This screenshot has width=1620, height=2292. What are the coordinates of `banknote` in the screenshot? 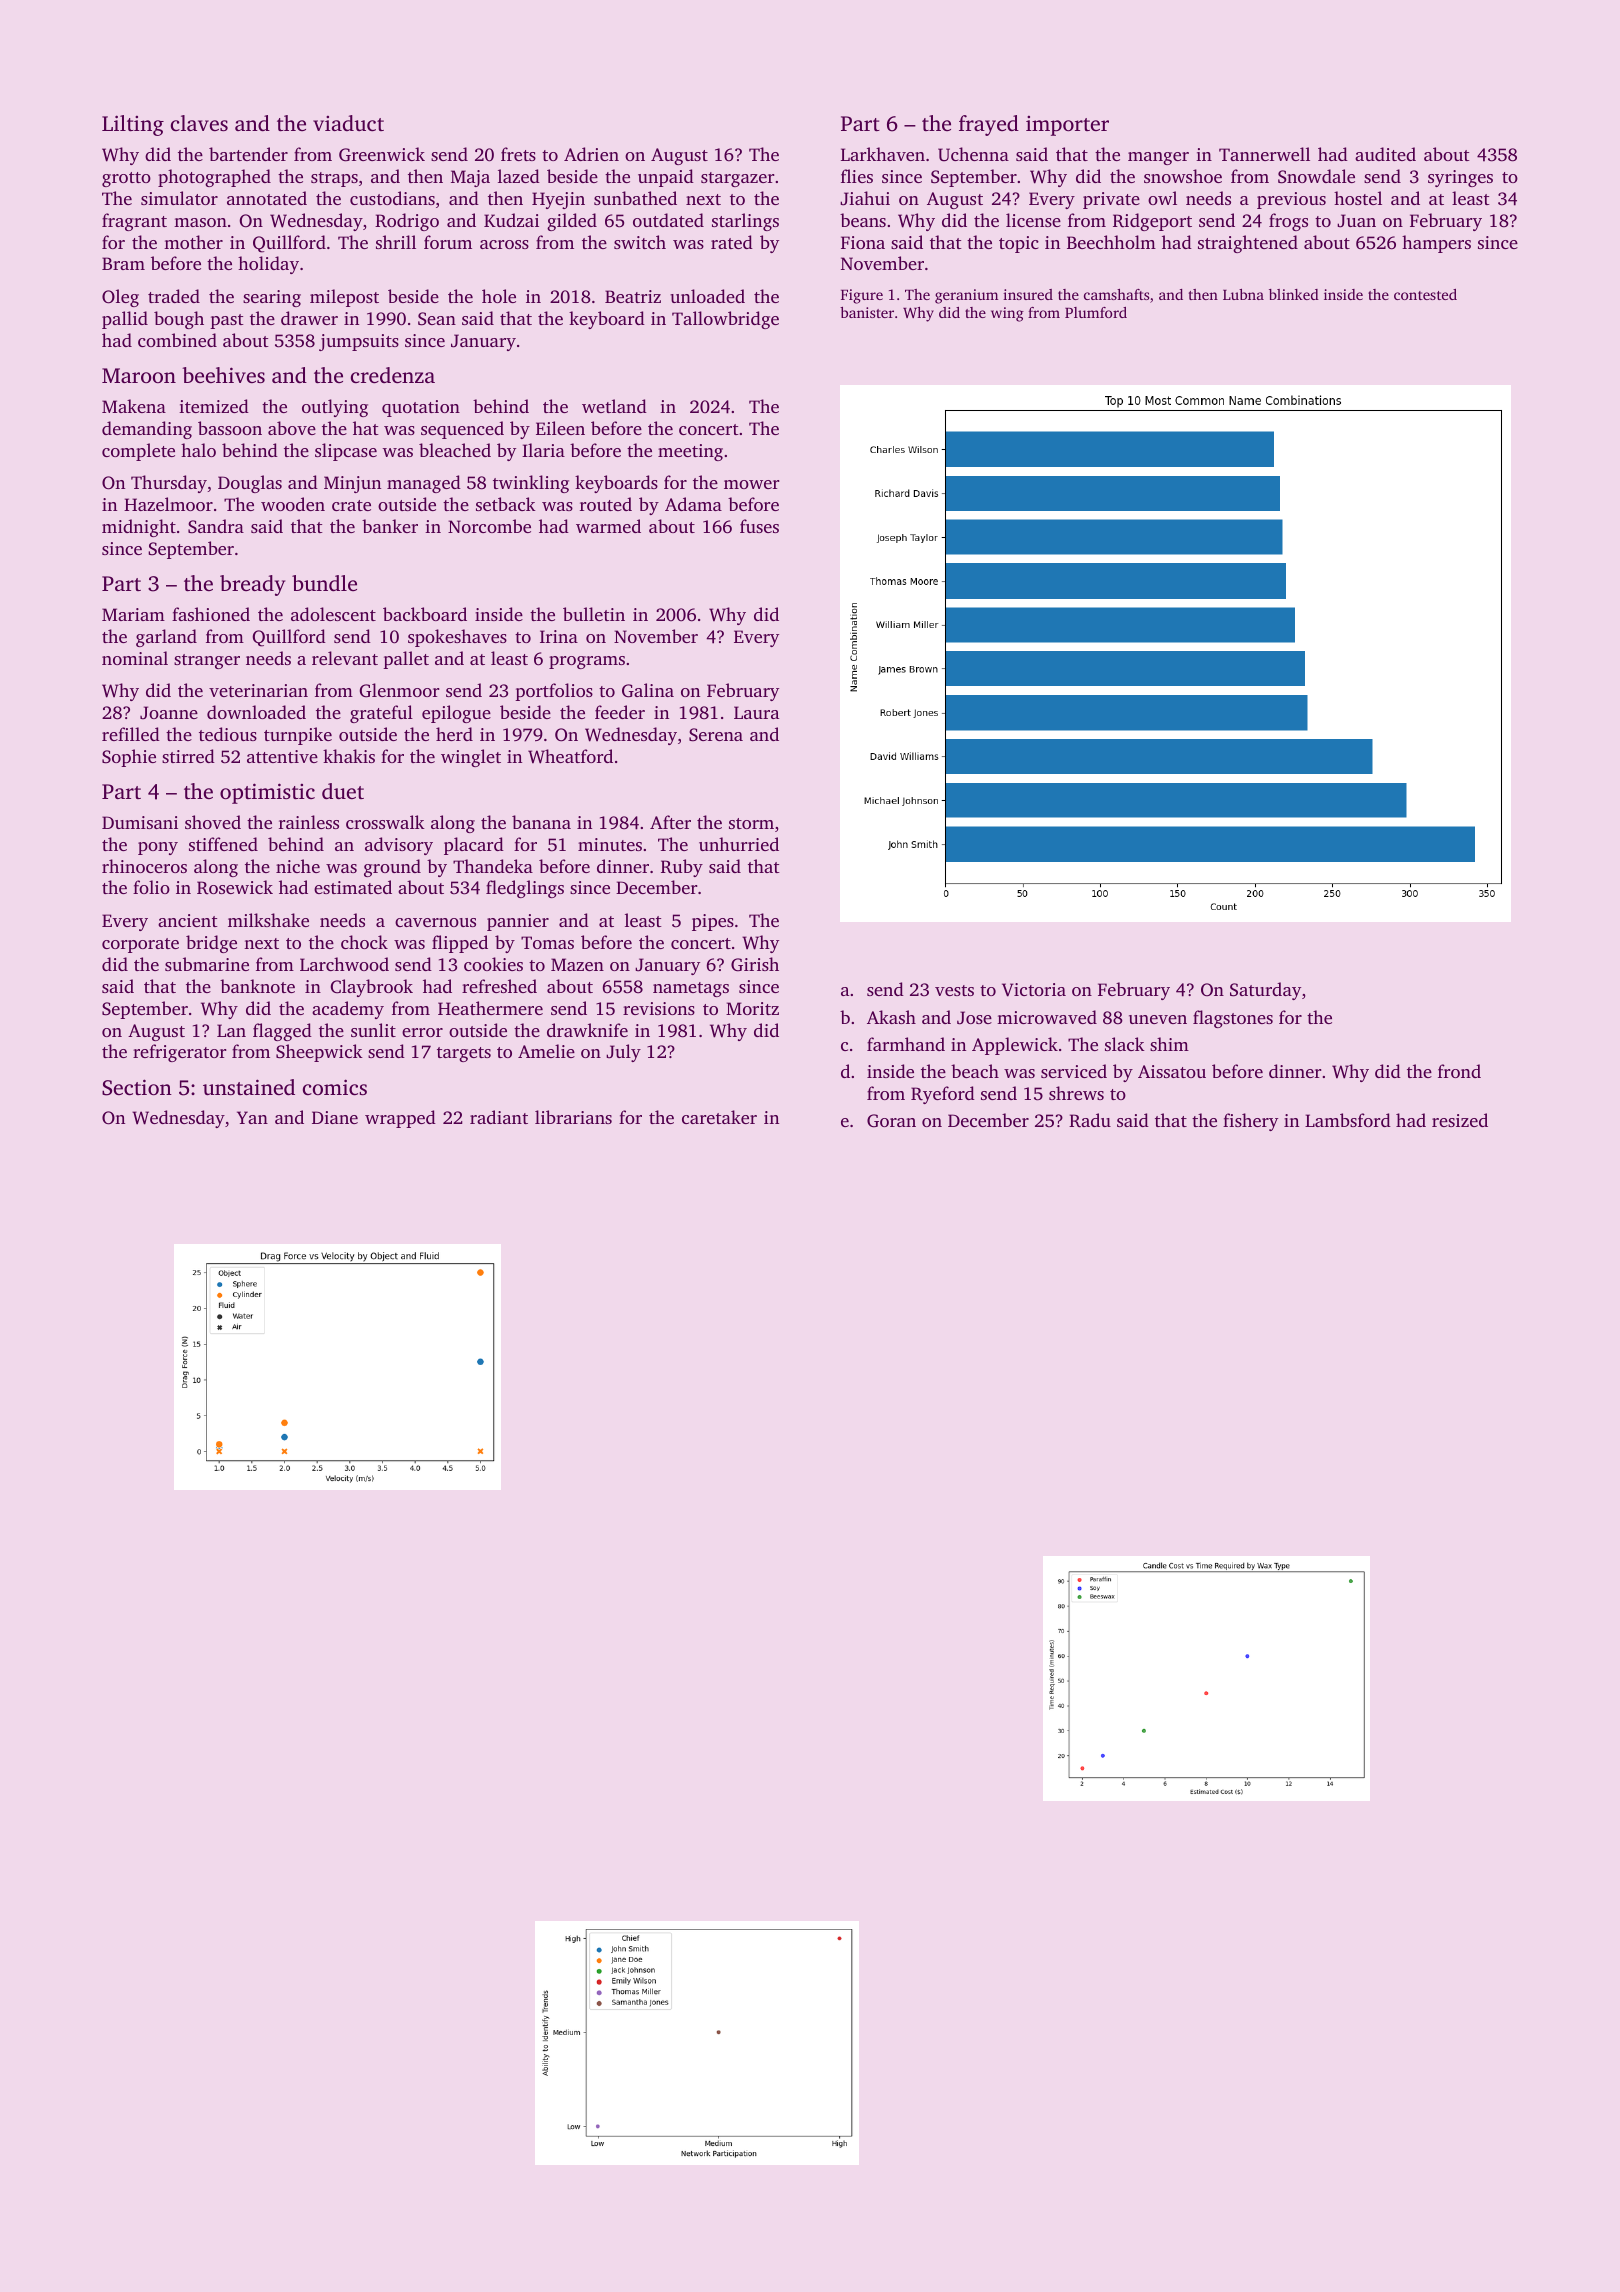 It's located at (257, 986).
